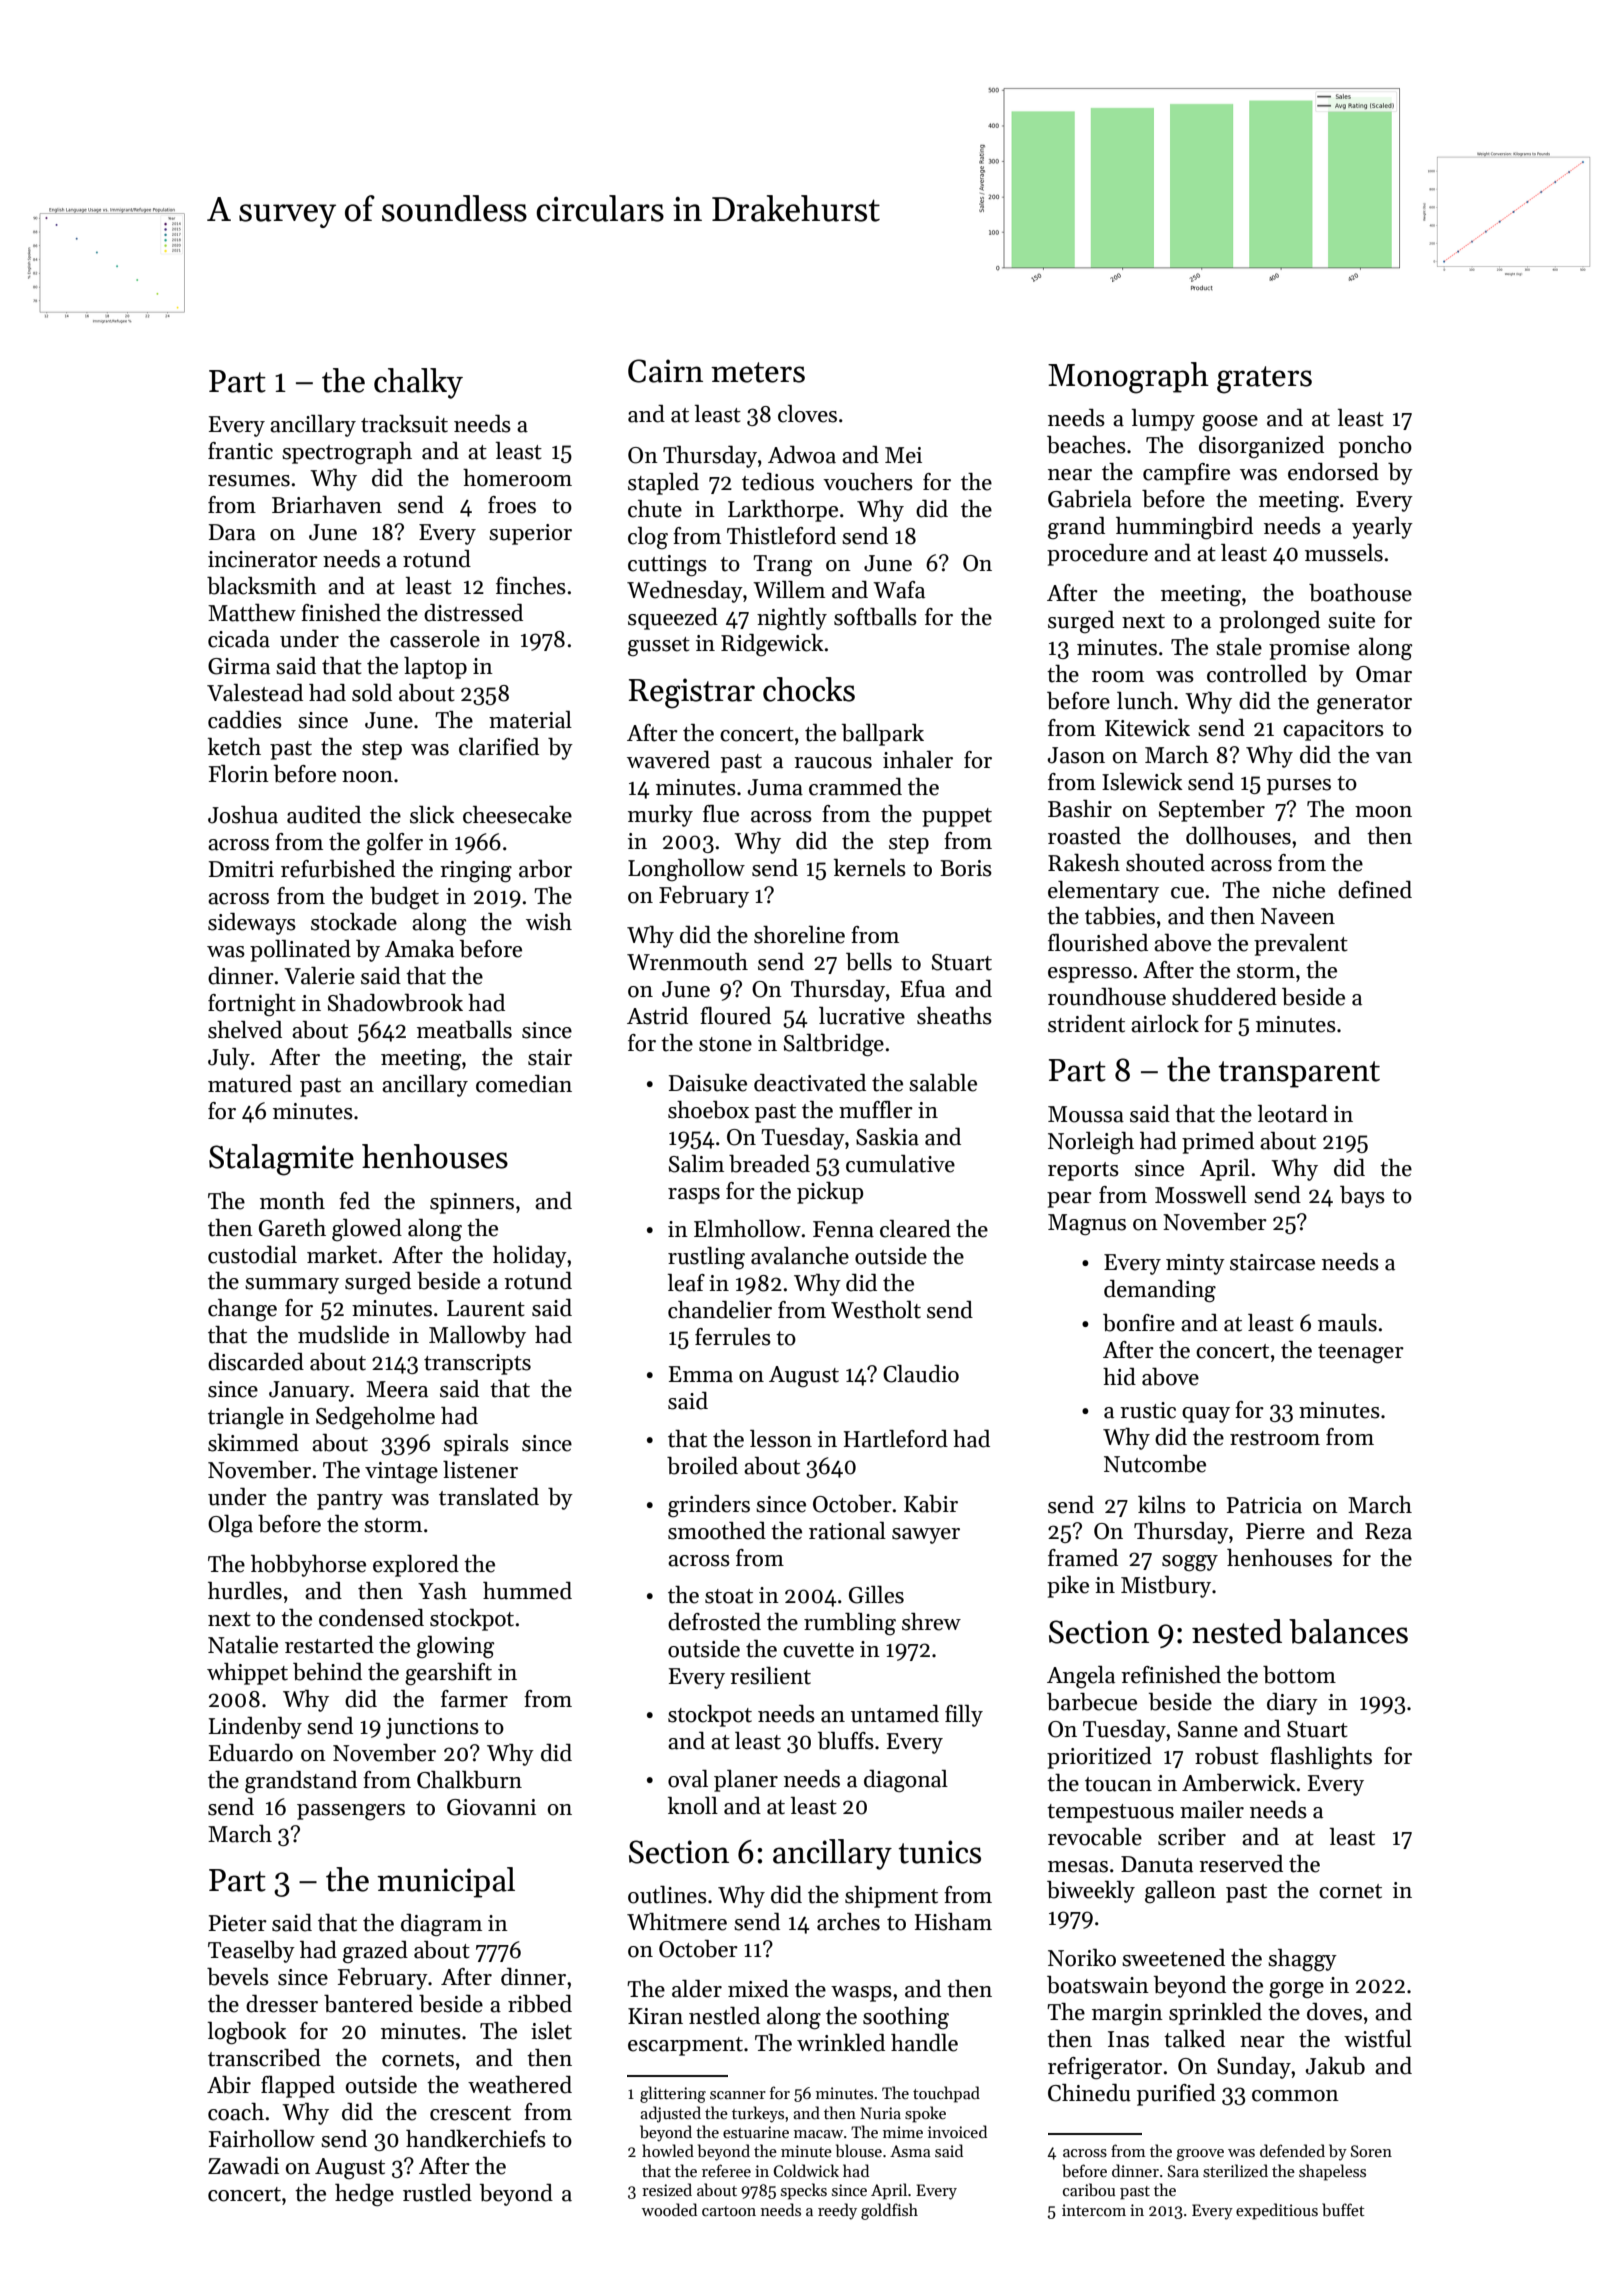  What do you see at coordinates (230, 1526) in the image?
I see `Olga` at bounding box center [230, 1526].
